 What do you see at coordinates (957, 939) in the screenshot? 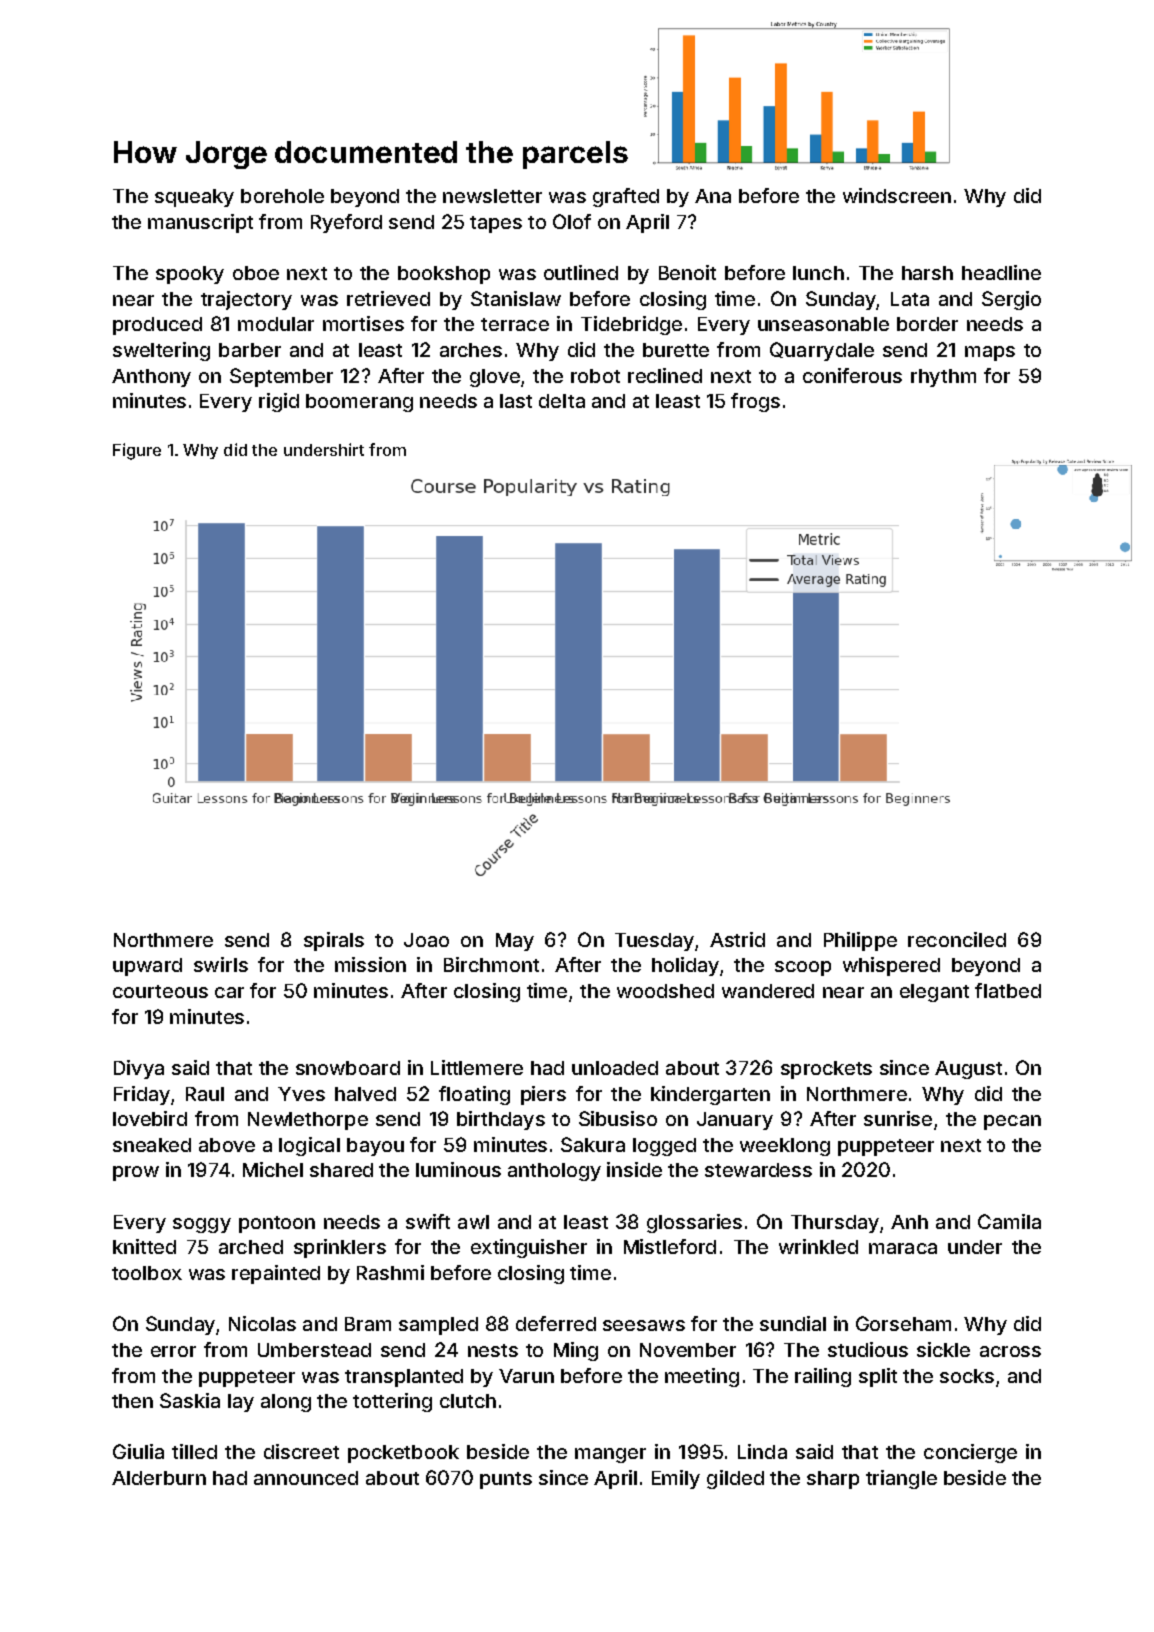
I see `reconciled` at bounding box center [957, 939].
